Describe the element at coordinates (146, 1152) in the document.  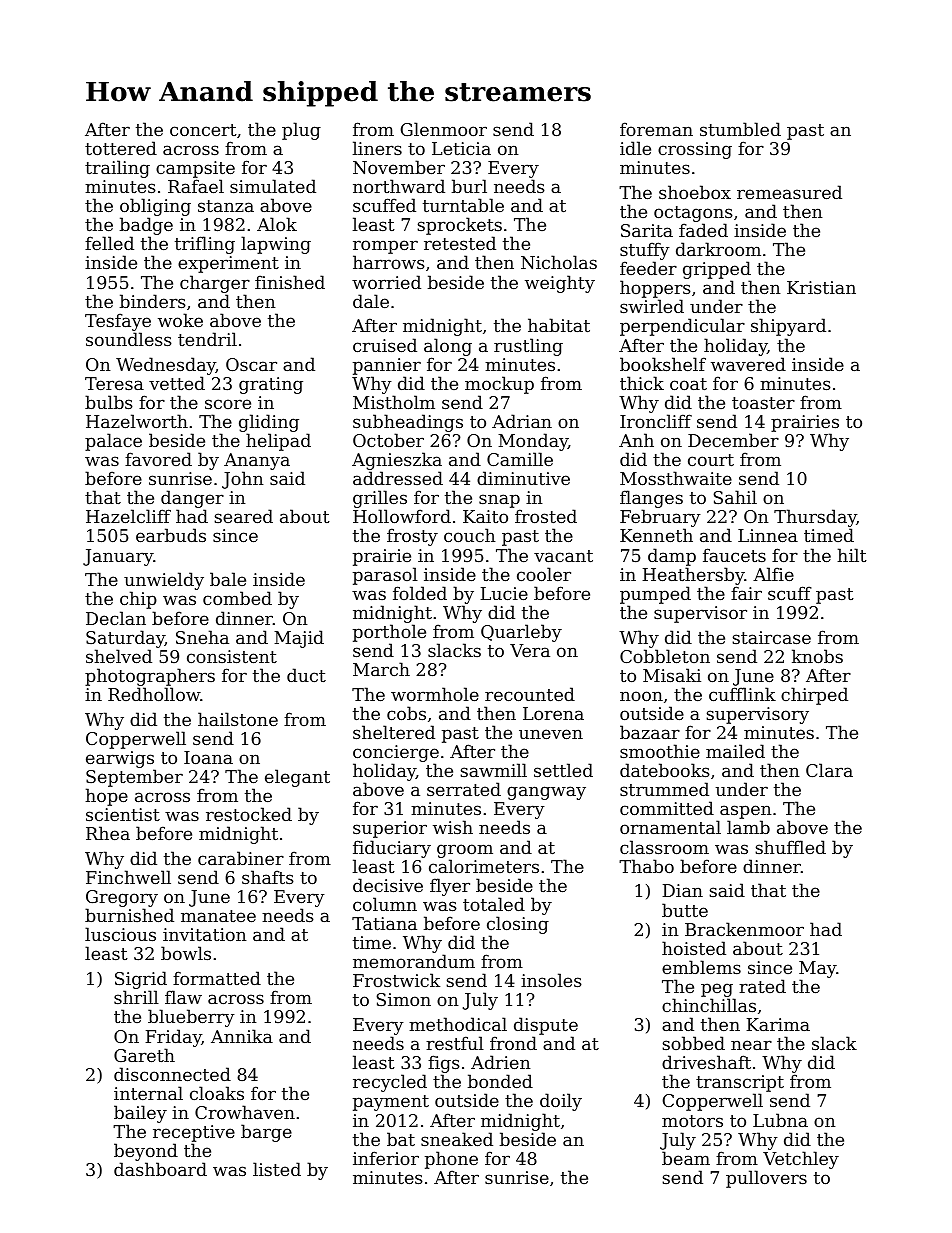
I see `beyond` at that location.
